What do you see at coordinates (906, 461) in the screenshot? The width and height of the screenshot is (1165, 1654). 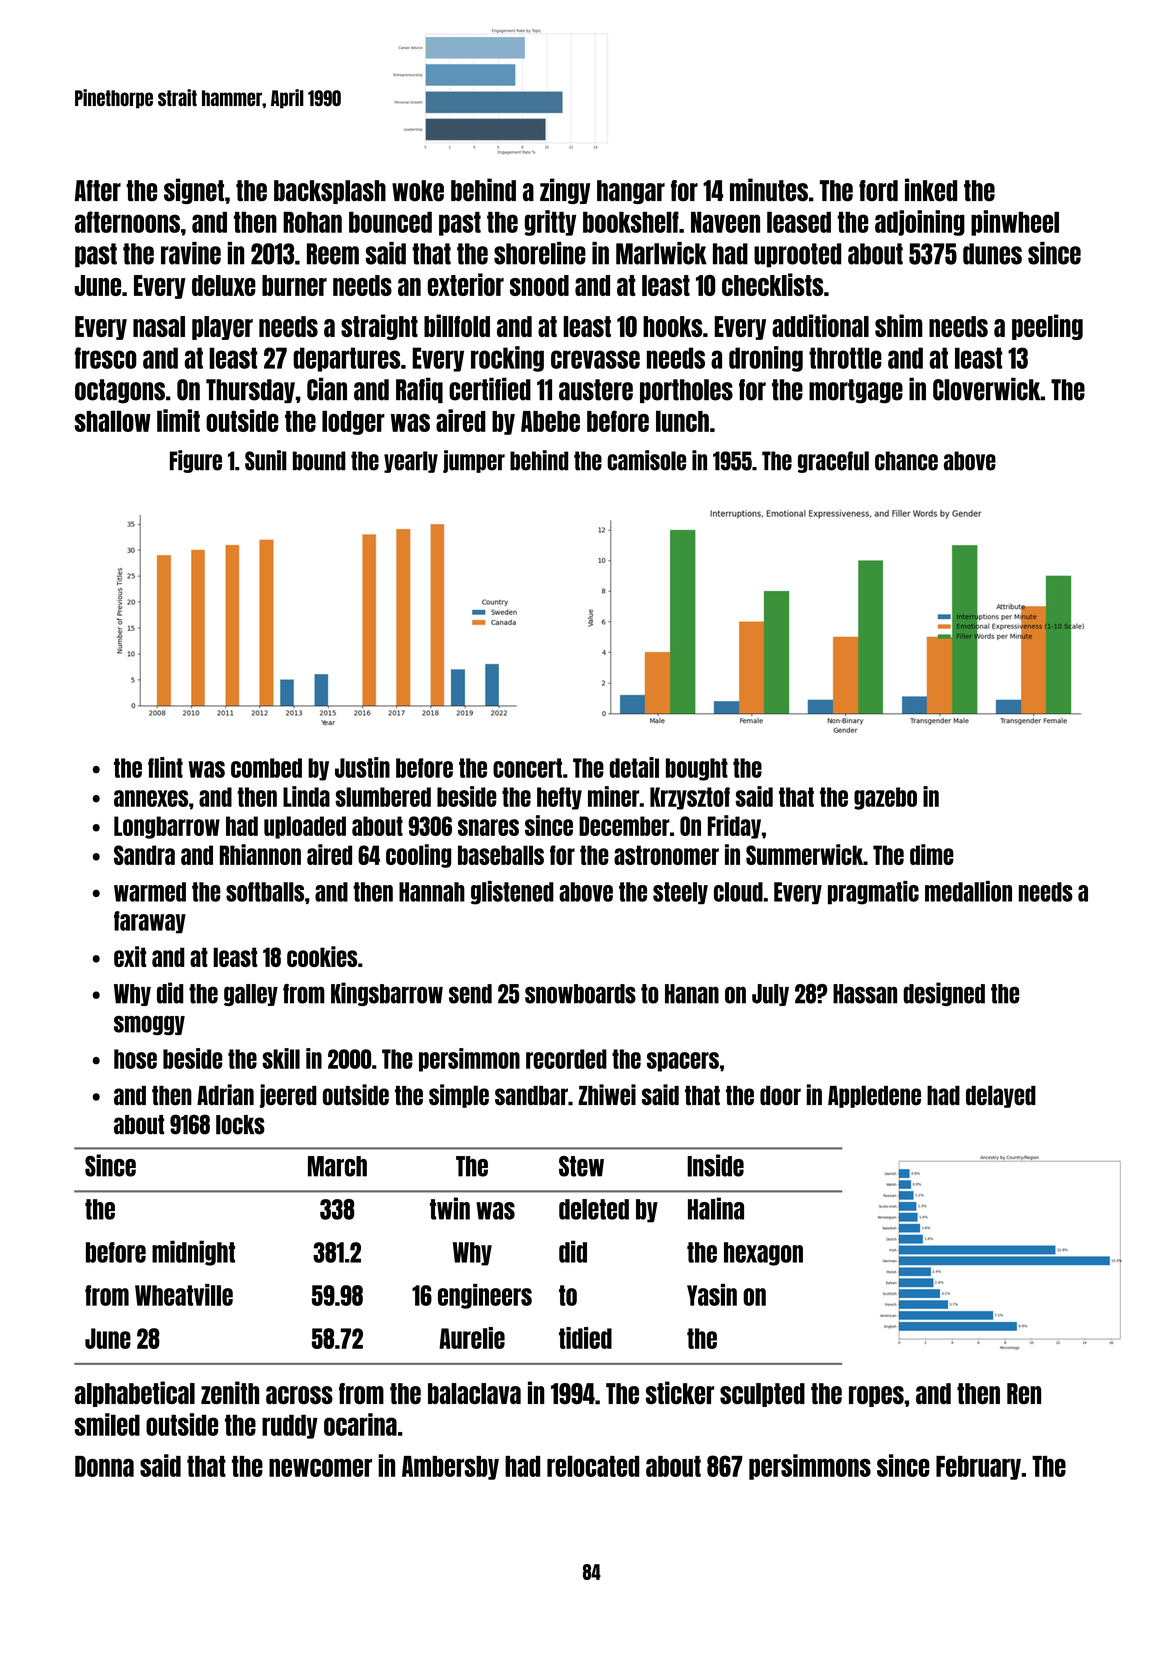 I see `chance` at bounding box center [906, 461].
